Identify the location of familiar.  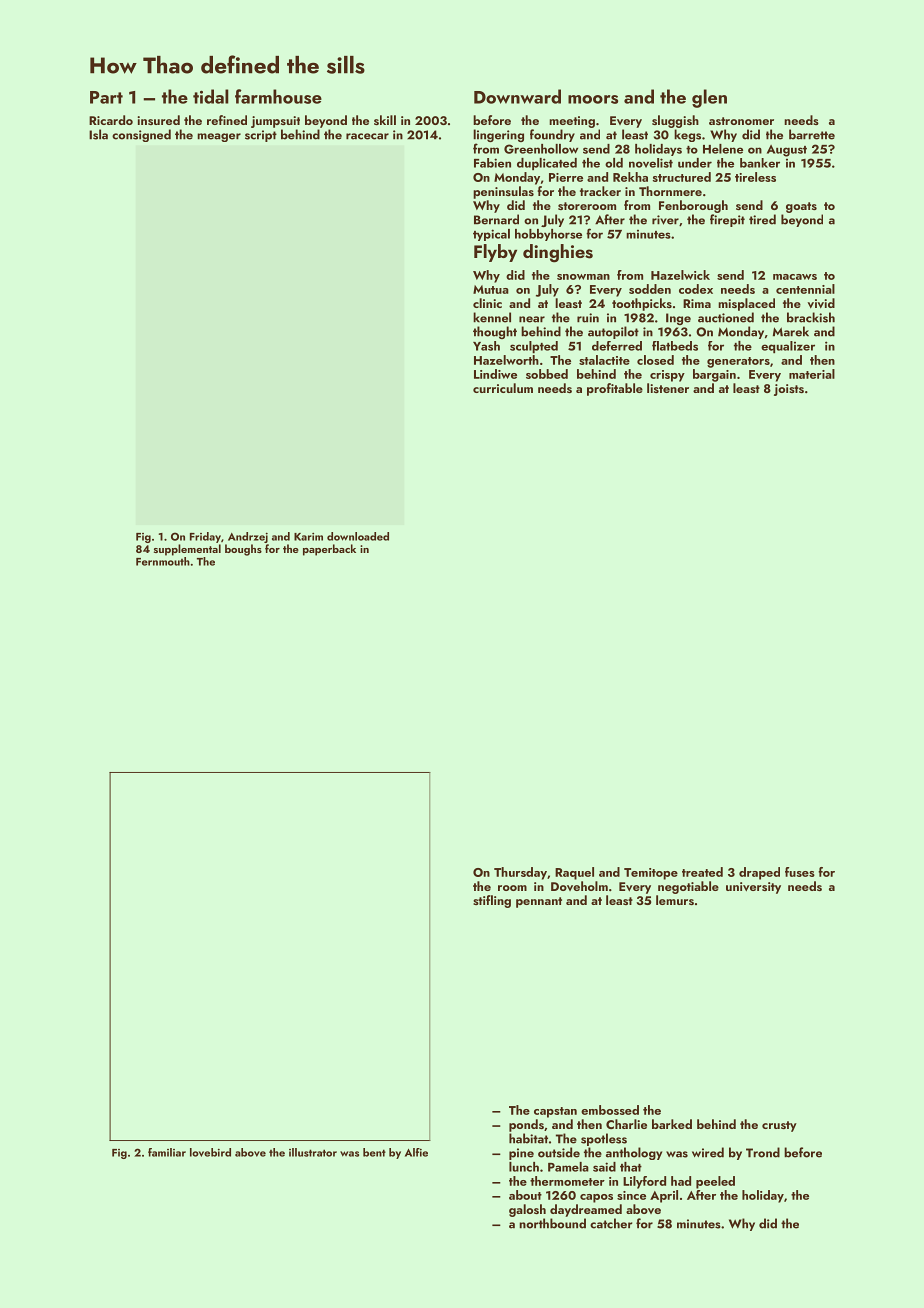
(167, 1152).
